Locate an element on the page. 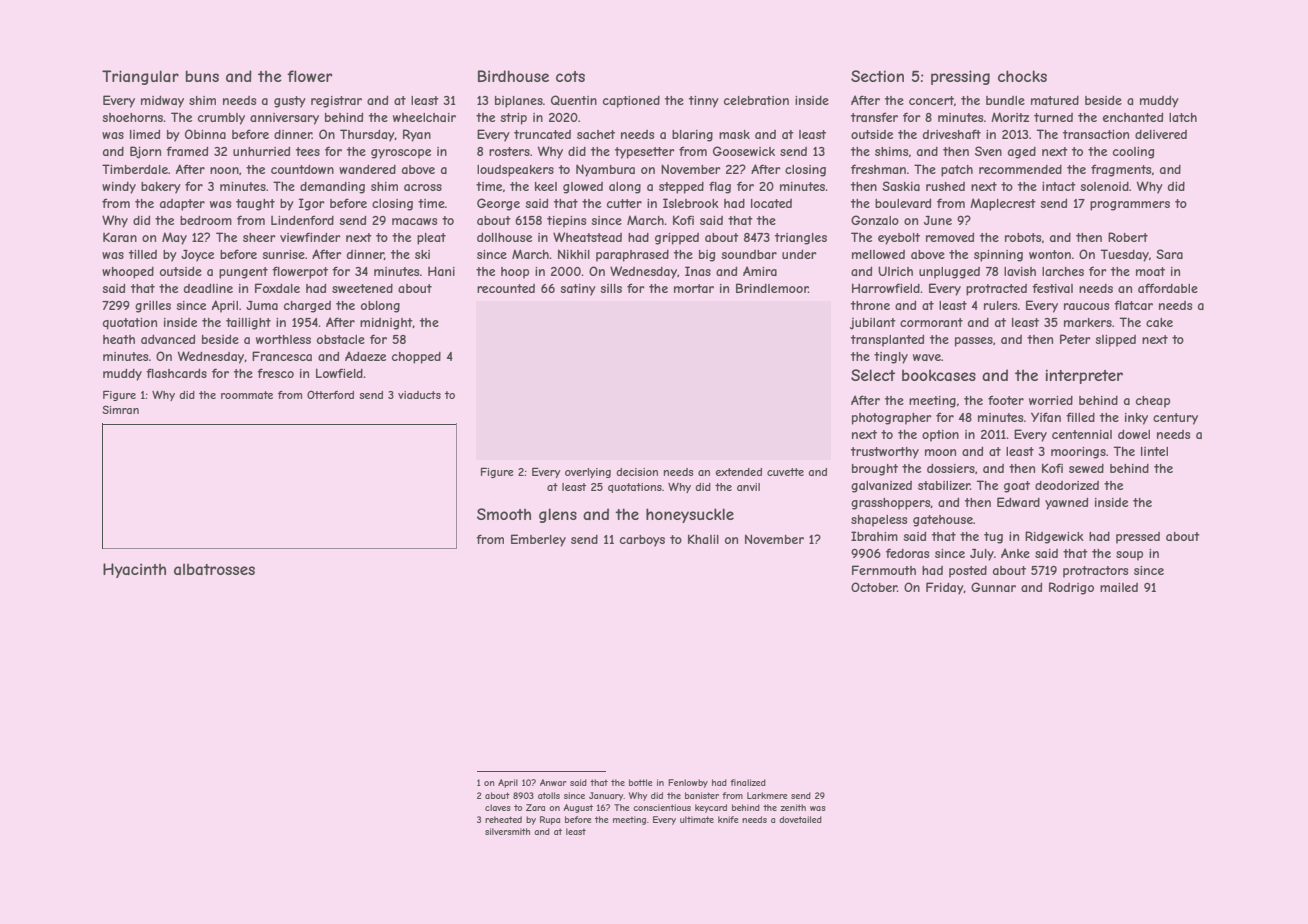 The image size is (1308, 924). dossiers is located at coordinates (951, 468).
